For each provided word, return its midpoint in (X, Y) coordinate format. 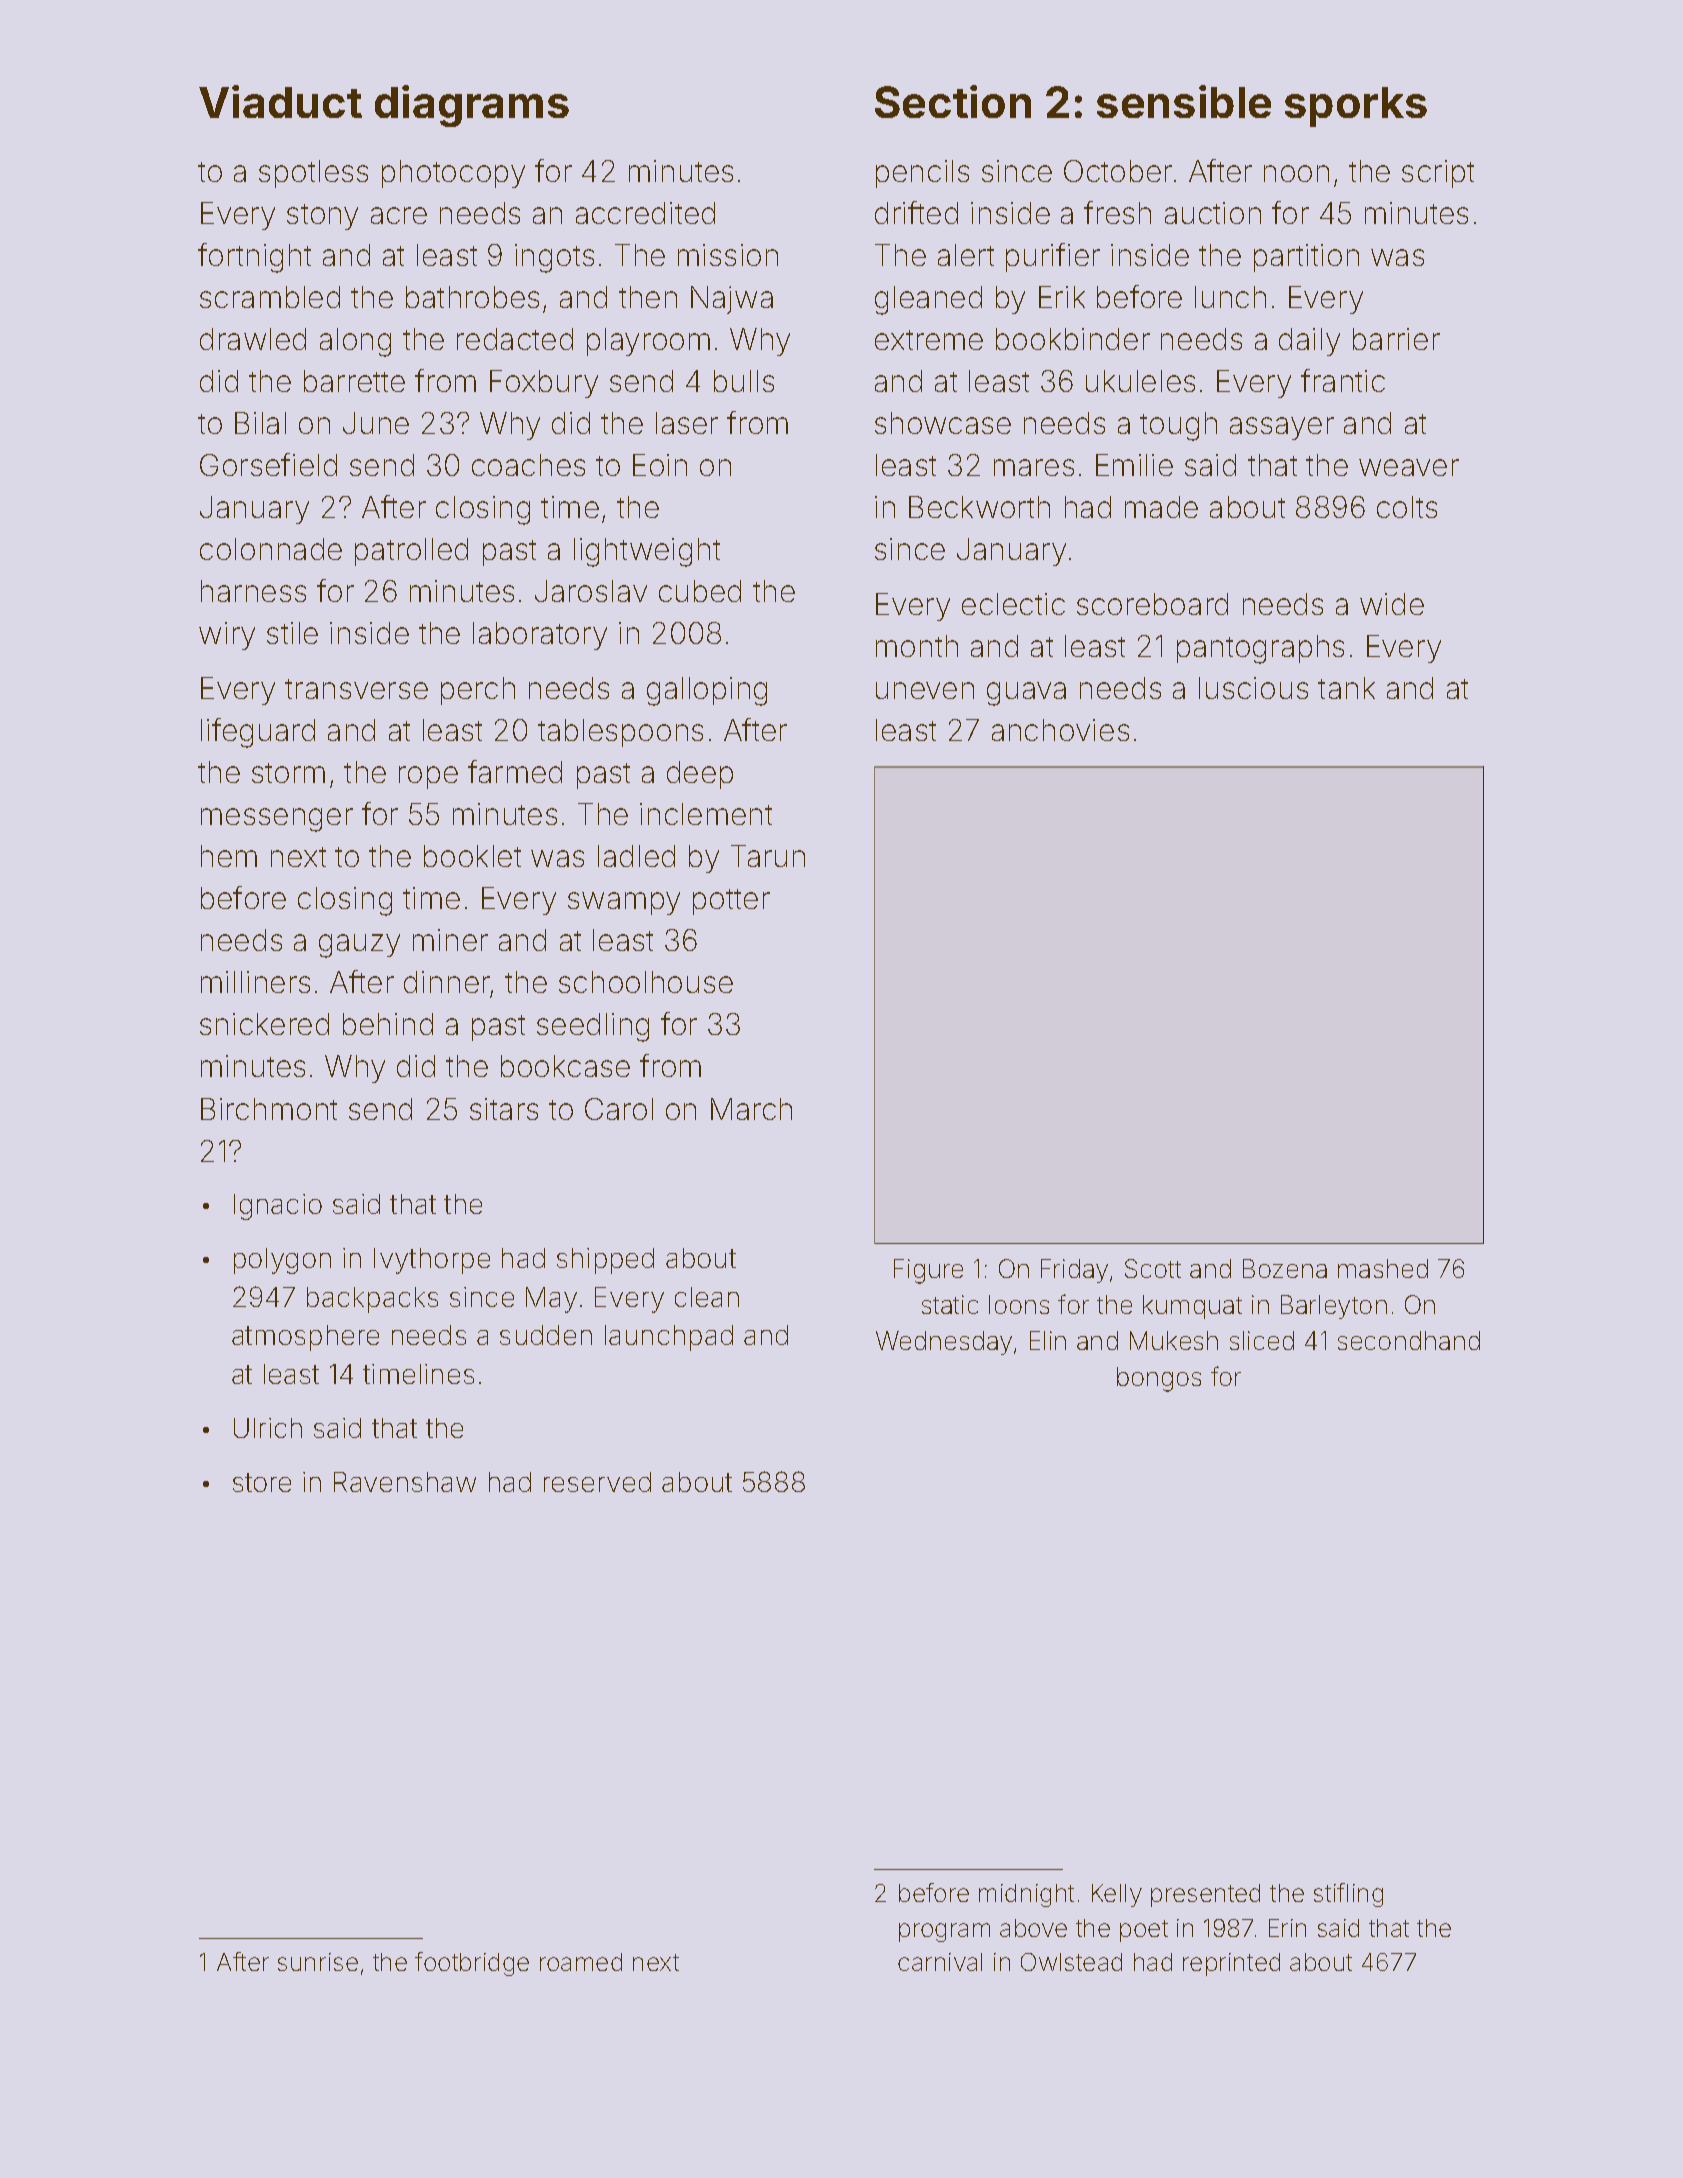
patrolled (411, 552)
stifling (1348, 1895)
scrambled (270, 297)
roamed (581, 1962)
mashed (1383, 1268)
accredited (645, 213)
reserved (597, 1482)
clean (707, 1297)
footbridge (472, 1964)
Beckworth (979, 507)
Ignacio (278, 1207)
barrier (1396, 339)
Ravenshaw (405, 1482)
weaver (1409, 467)
